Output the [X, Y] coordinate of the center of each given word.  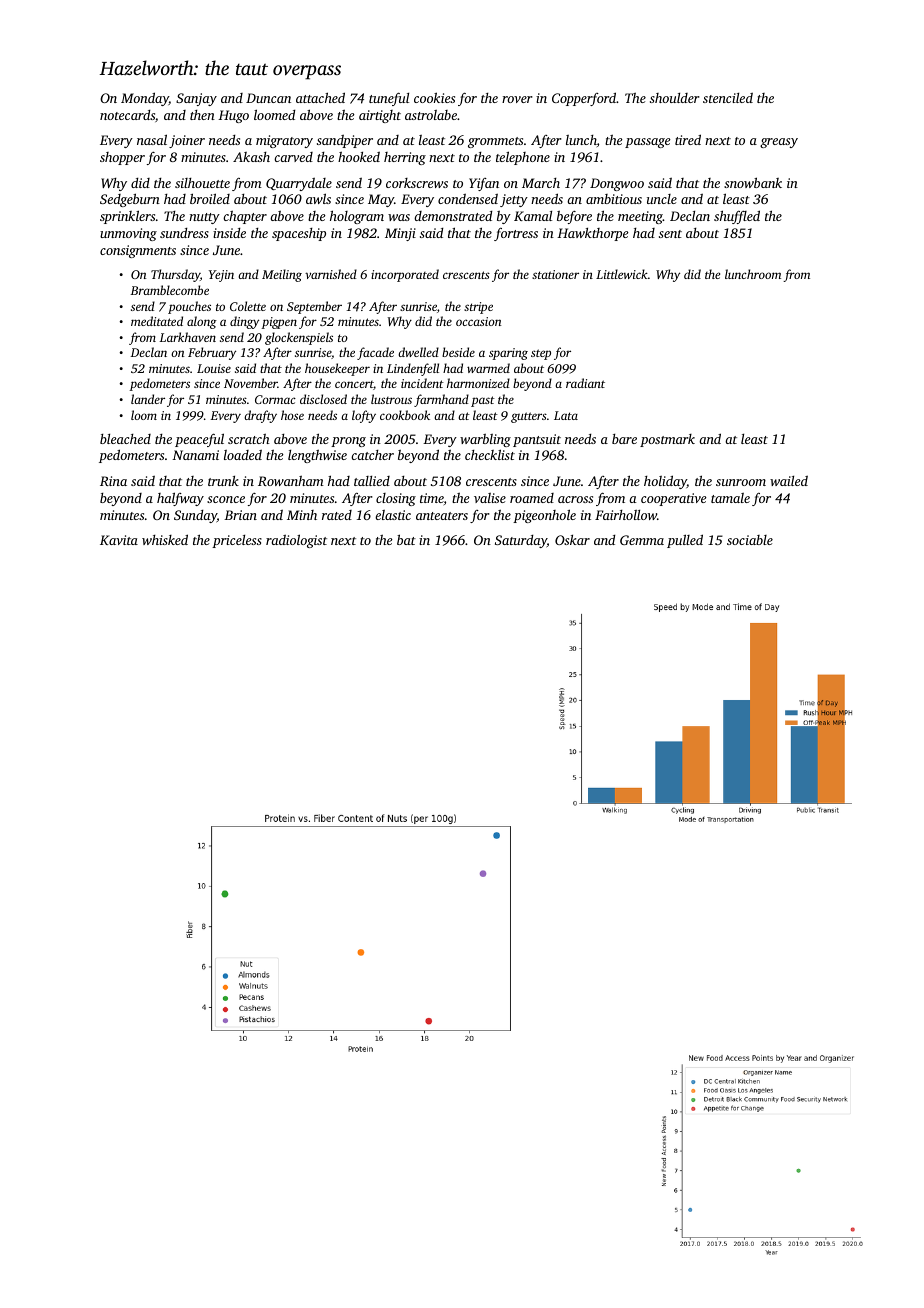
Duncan [268, 98]
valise [490, 498]
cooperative [674, 499]
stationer [555, 274]
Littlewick [622, 274]
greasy [779, 143]
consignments [138, 251]
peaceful [199, 440]
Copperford [584, 99]
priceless [237, 541]
